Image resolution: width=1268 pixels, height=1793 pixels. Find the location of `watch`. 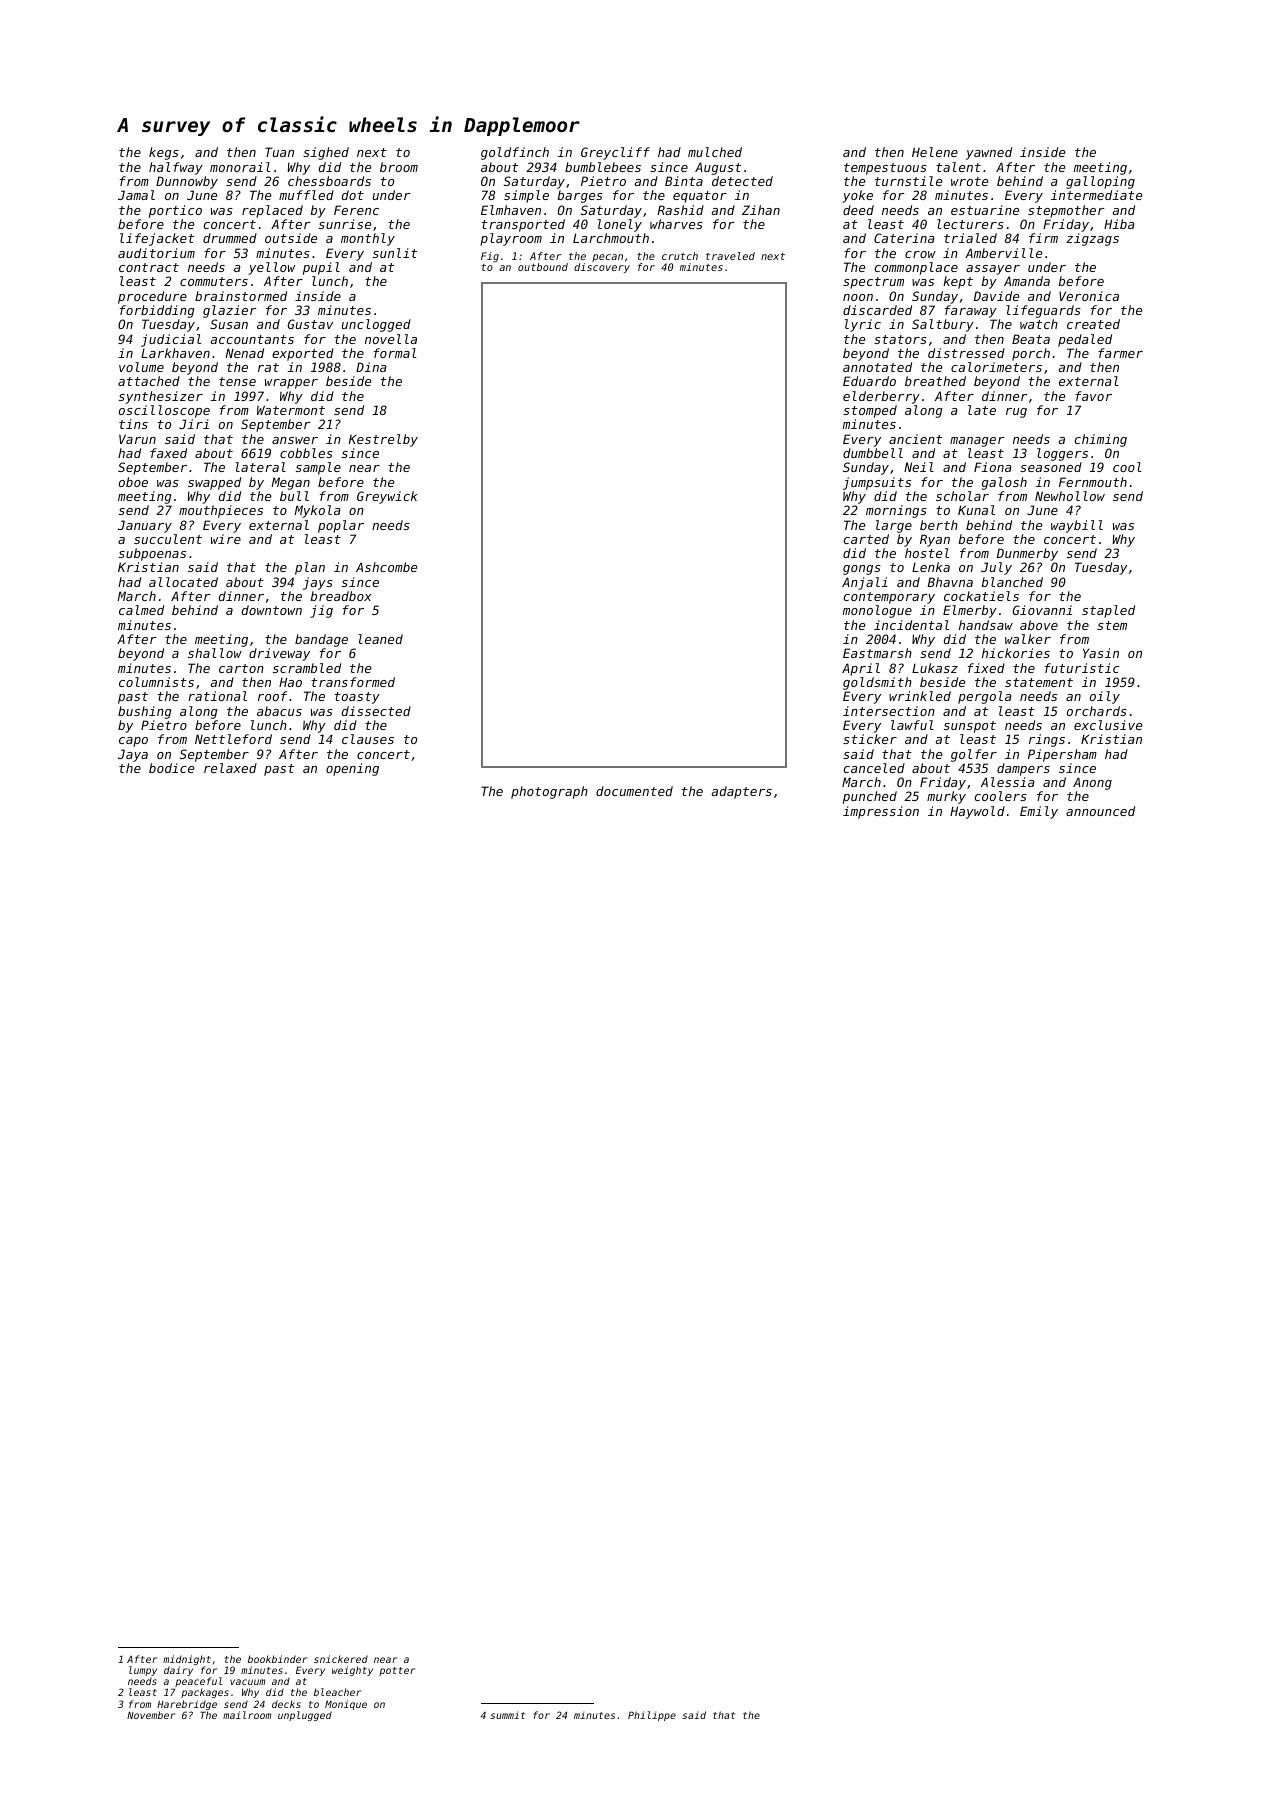

watch is located at coordinates (1039, 324).
